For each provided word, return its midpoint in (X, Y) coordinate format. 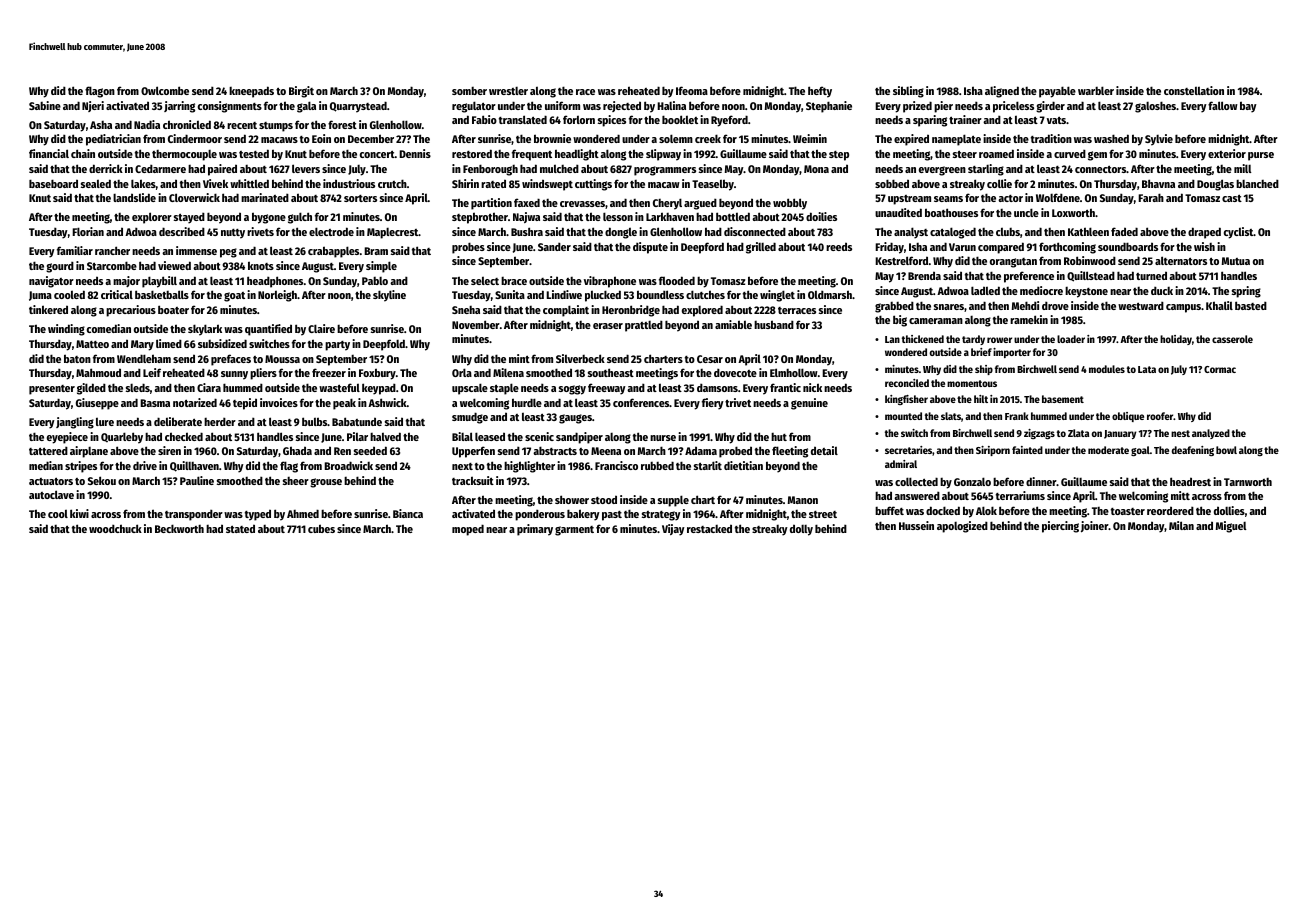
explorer (152, 218)
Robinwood (1090, 260)
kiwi (79, 513)
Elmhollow (794, 372)
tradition (1051, 138)
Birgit (301, 92)
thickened (923, 339)
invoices (279, 402)
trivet (738, 402)
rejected (622, 106)
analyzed (1211, 434)
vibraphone (610, 282)
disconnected (755, 231)
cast (1232, 198)
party (337, 346)
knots (261, 265)
